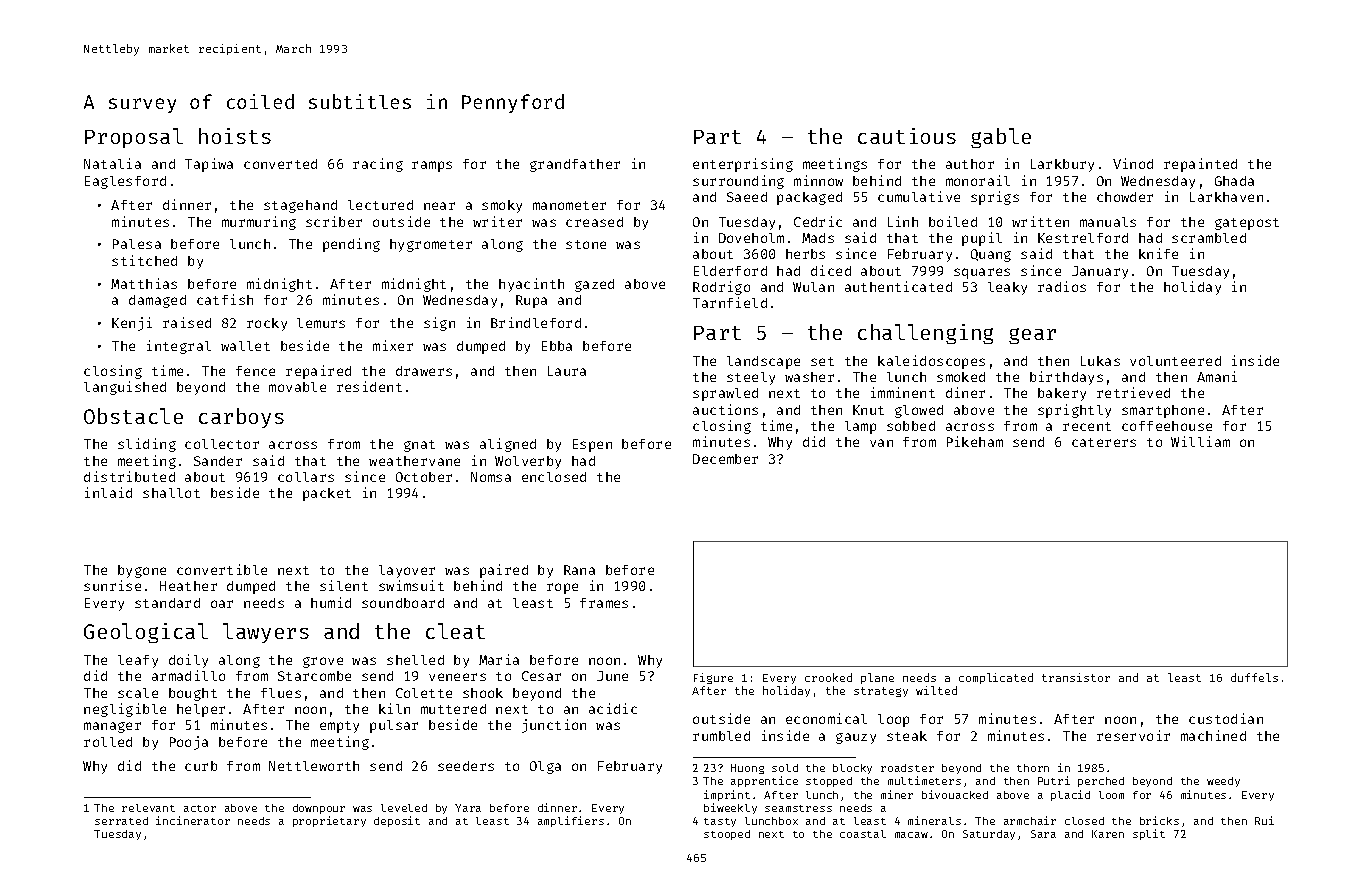 The width and height of the screenshot is (1372, 887). I want to click on Amani, so click(1217, 376).
